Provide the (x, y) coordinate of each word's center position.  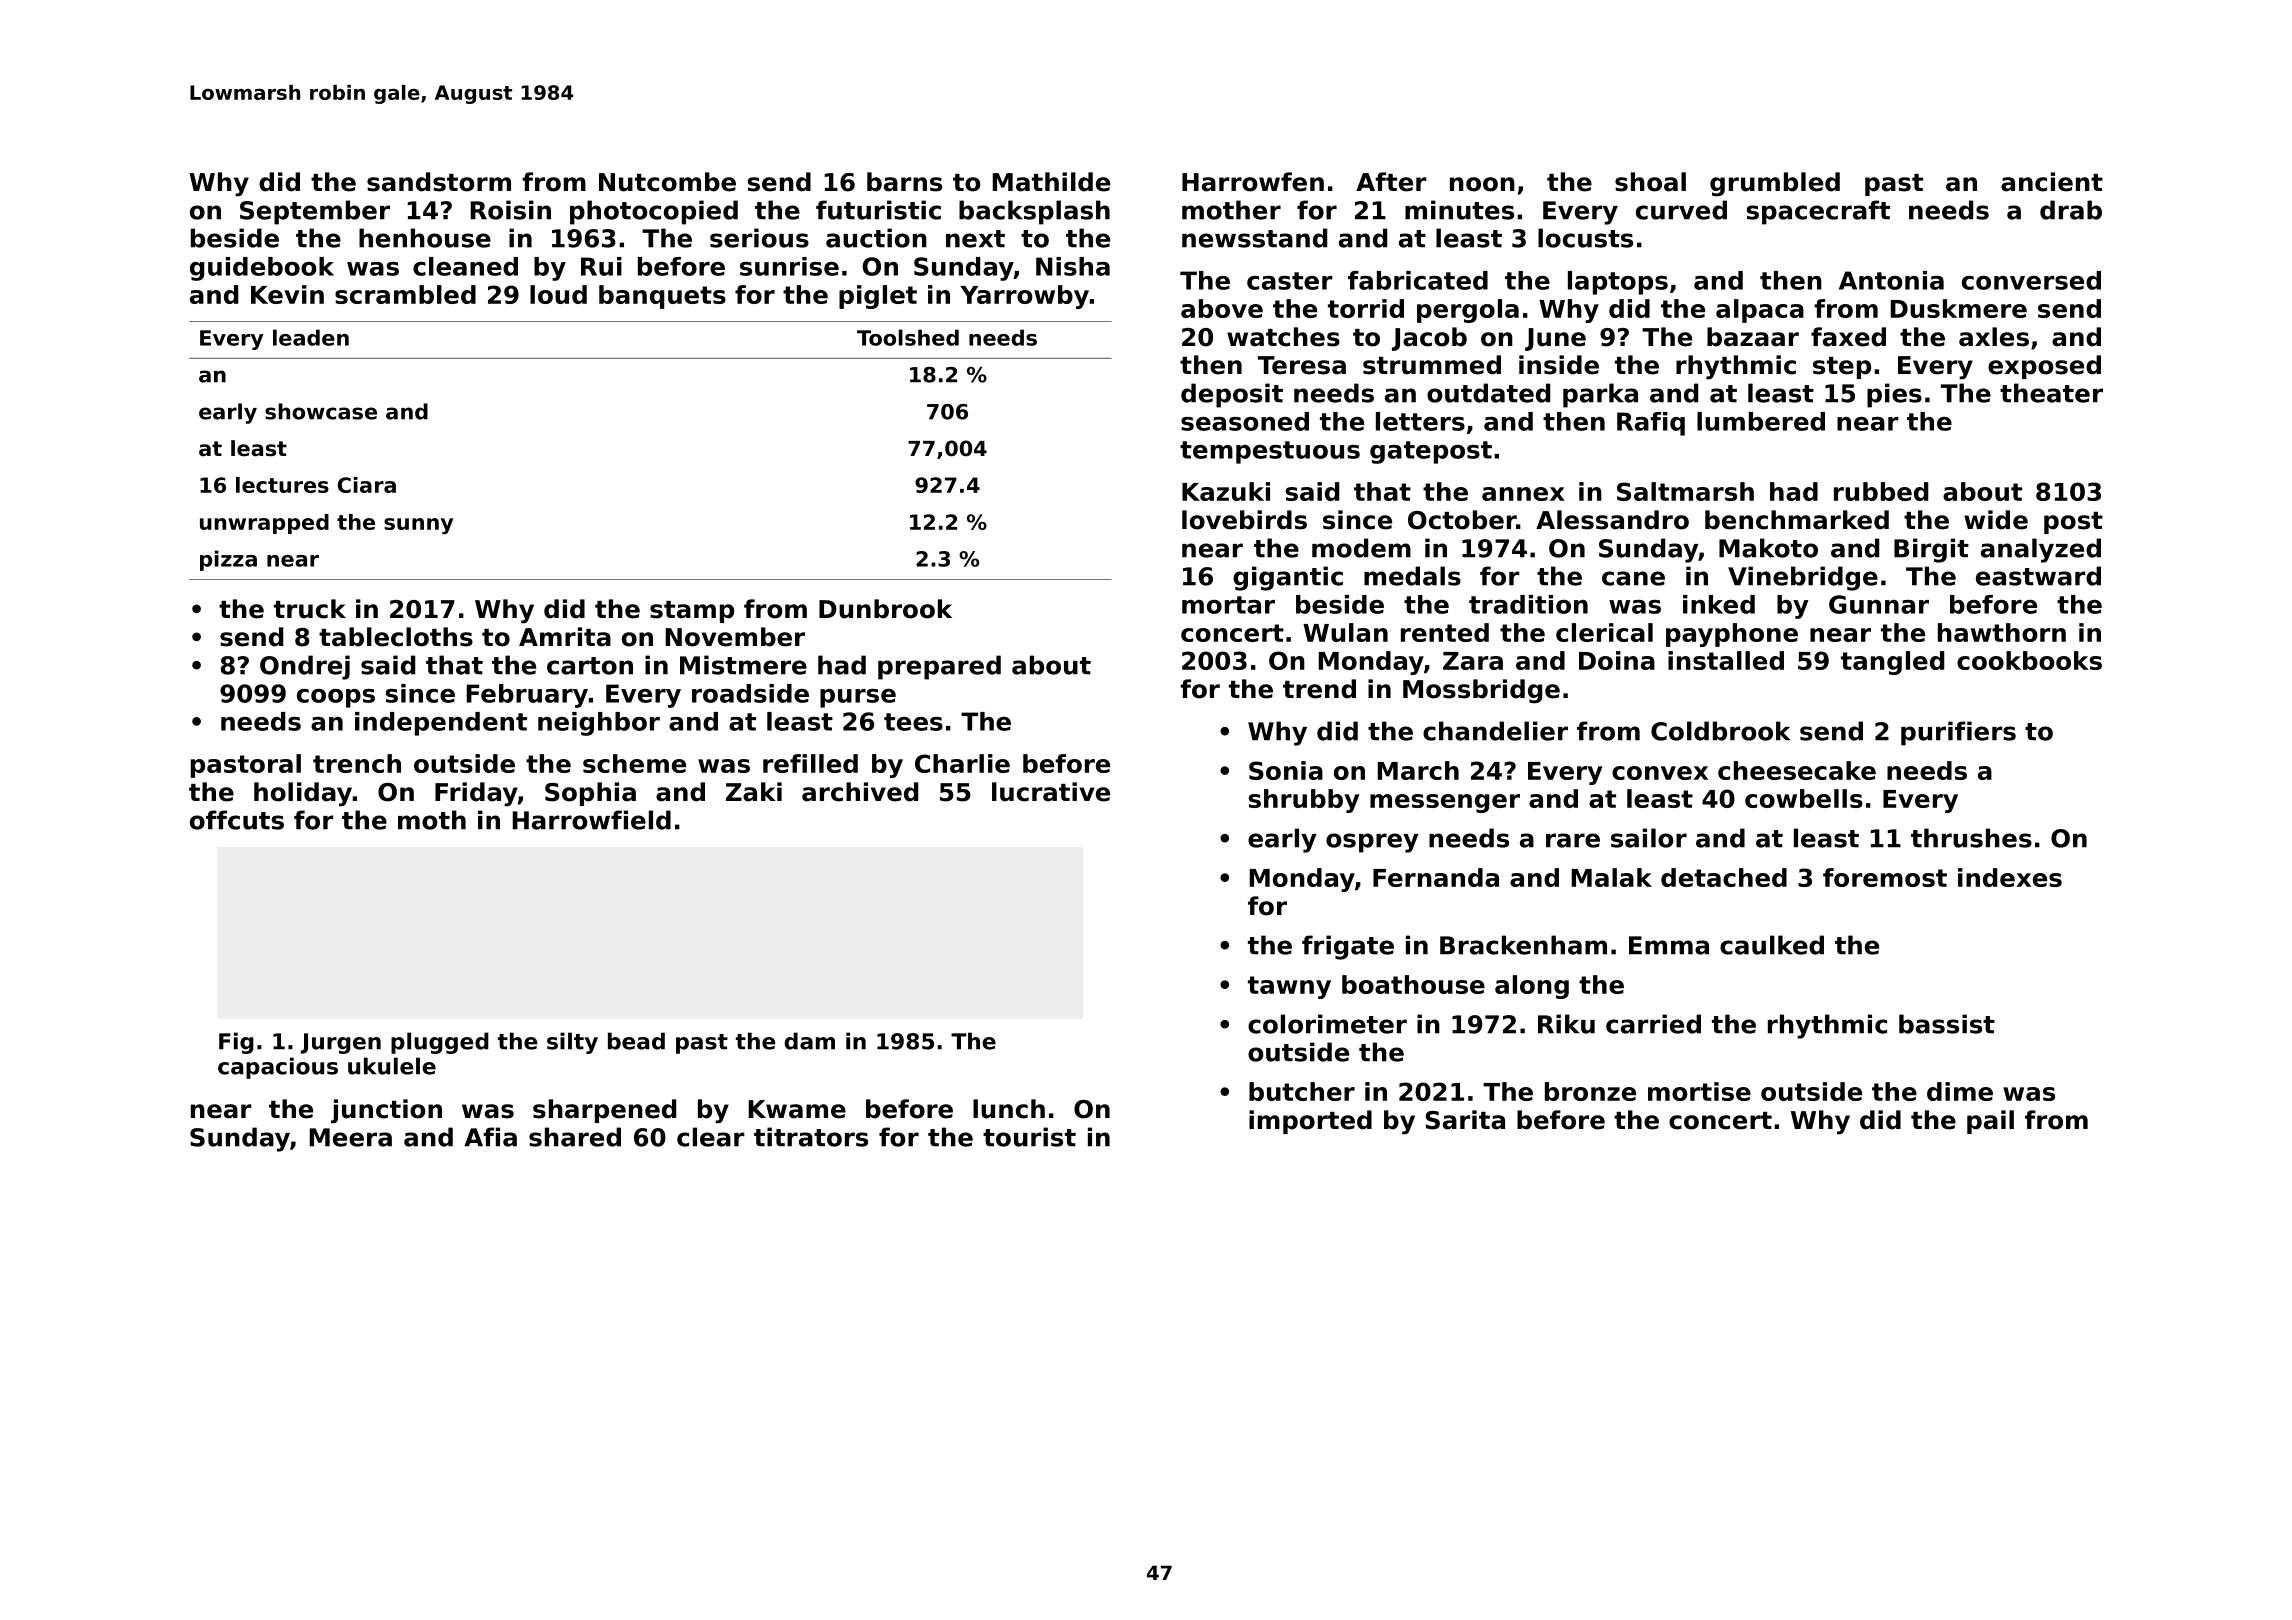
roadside (750, 693)
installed (1726, 660)
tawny (1289, 987)
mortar (1228, 605)
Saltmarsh (1685, 491)
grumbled (1775, 184)
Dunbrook (885, 609)
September (315, 212)
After (1391, 182)
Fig (236, 1043)
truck (310, 609)
